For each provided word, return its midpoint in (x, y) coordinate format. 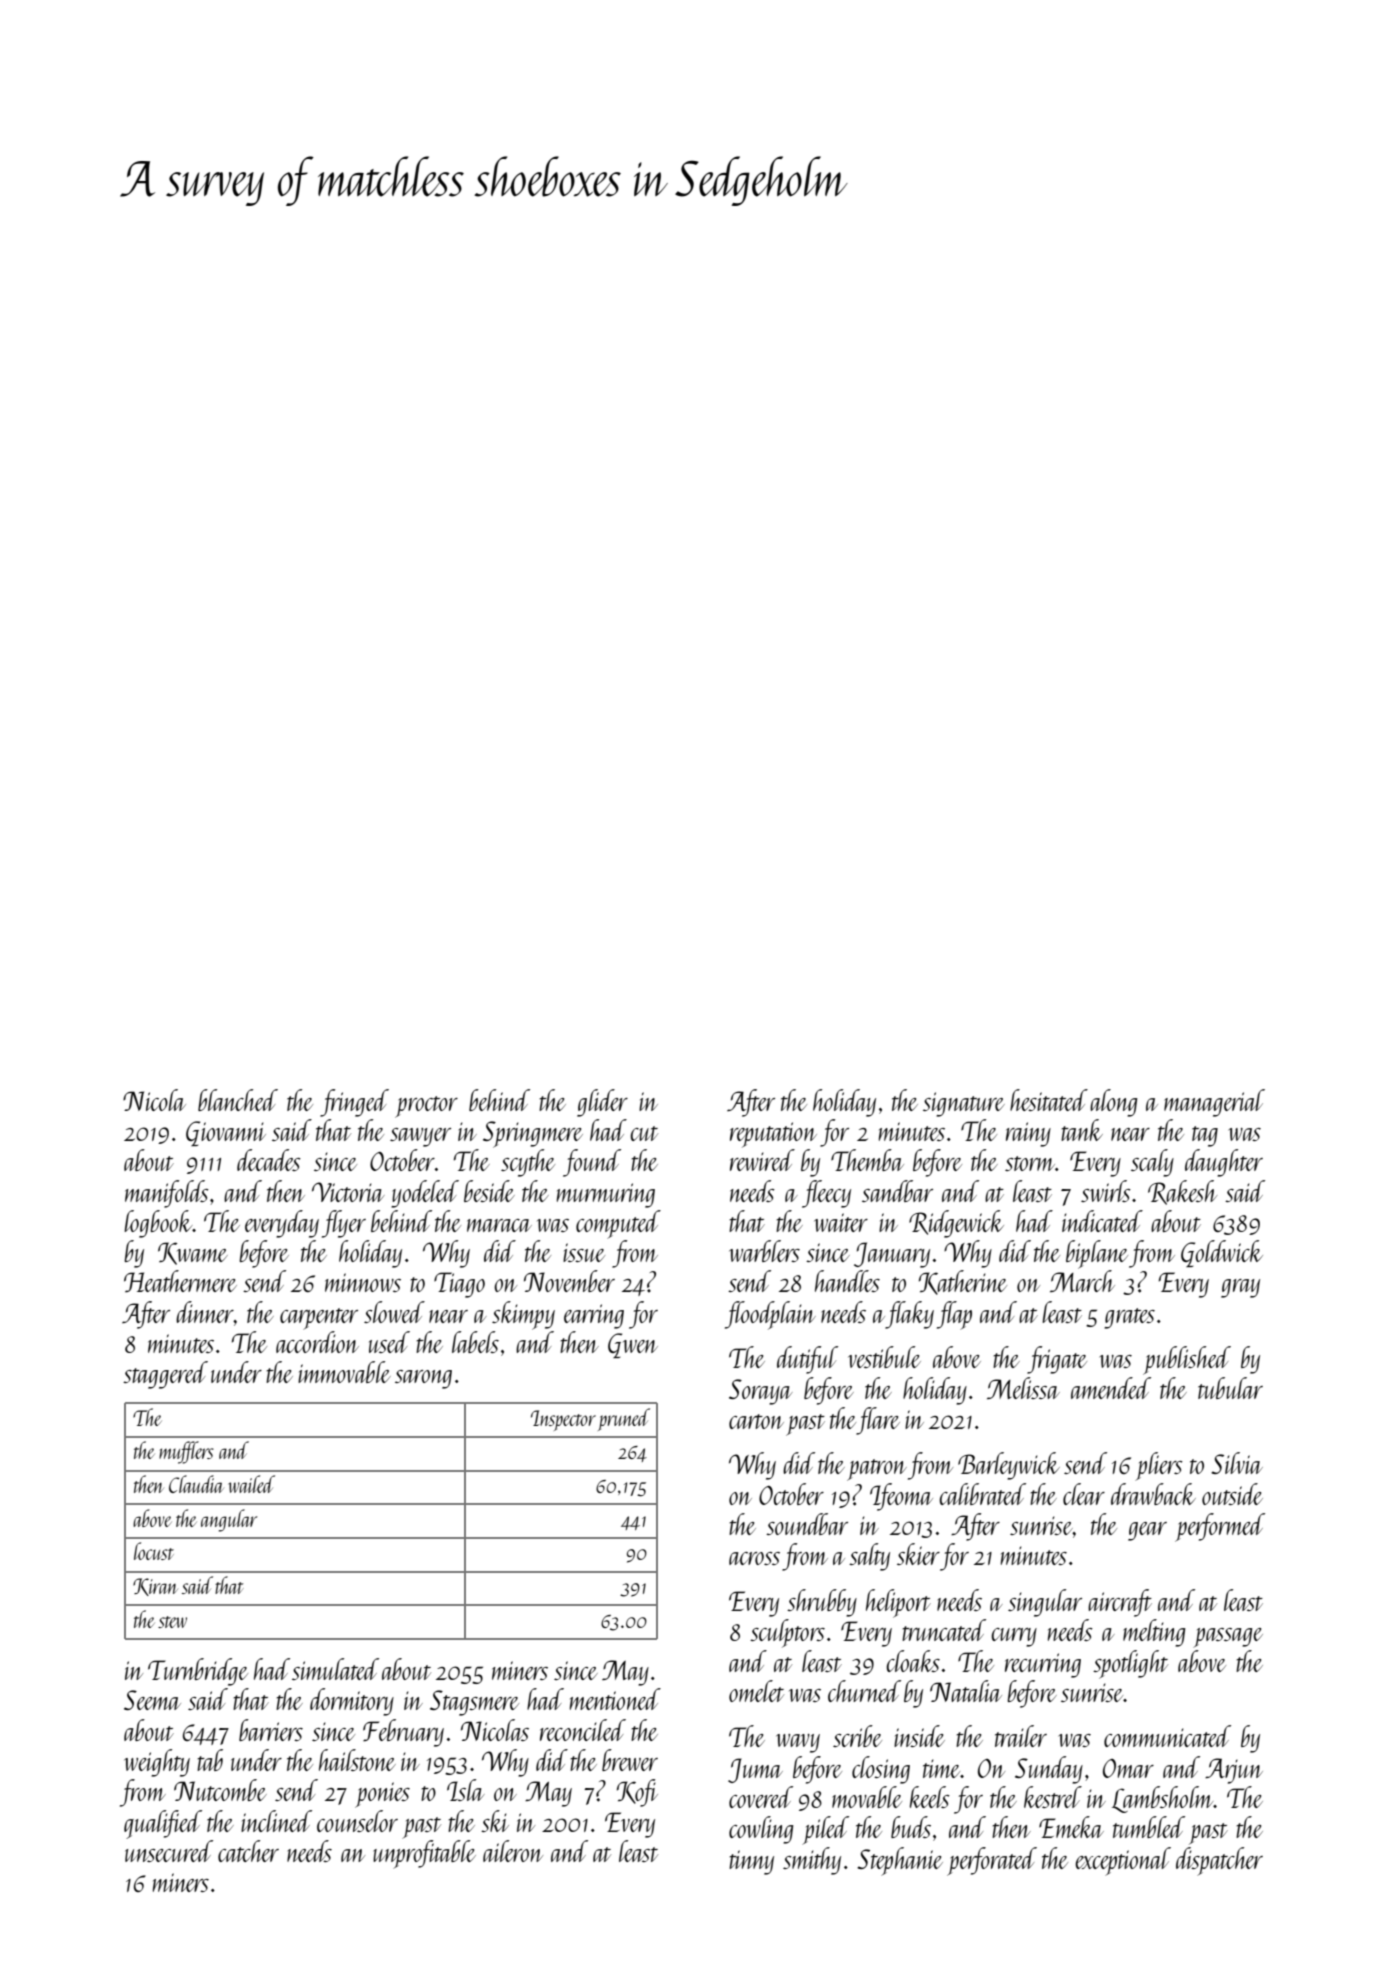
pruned (624, 1419)
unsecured (169, 1851)
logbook (158, 1224)
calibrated (983, 1494)
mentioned (615, 1699)
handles (847, 1281)
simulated (335, 1669)
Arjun (1234, 1771)
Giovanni (226, 1133)
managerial (1214, 1103)
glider (602, 1103)
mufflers (186, 1452)
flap (954, 1315)
